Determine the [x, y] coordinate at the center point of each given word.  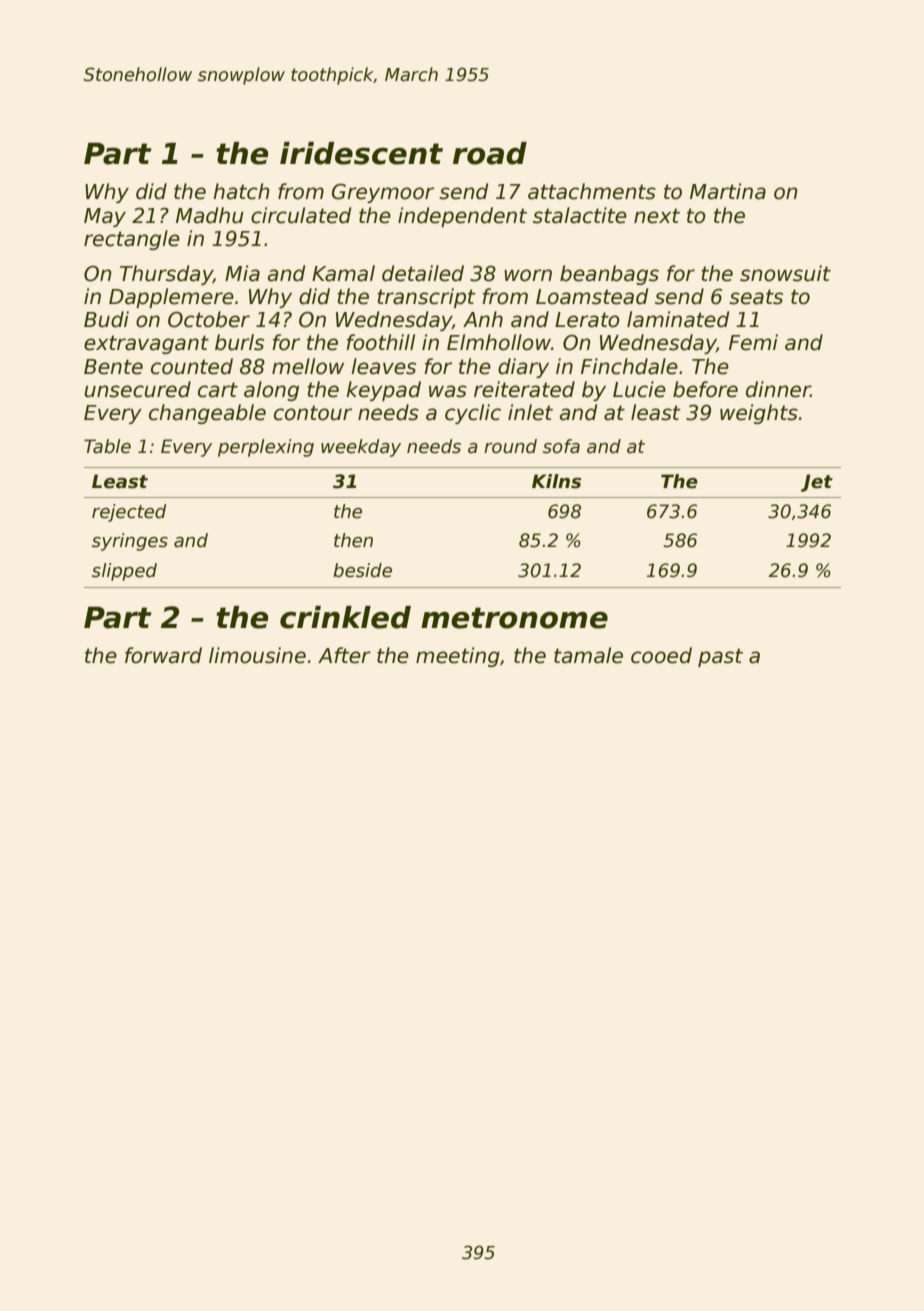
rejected [129, 513]
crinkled [345, 617]
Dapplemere [171, 298]
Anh [483, 319]
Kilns [556, 481]
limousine [257, 655]
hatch [241, 191]
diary [523, 368]
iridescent [361, 153]
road [490, 153]
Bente [113, 367]
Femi [753, 342]
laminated [678, 319]
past [720, 657]
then [353, 540]
